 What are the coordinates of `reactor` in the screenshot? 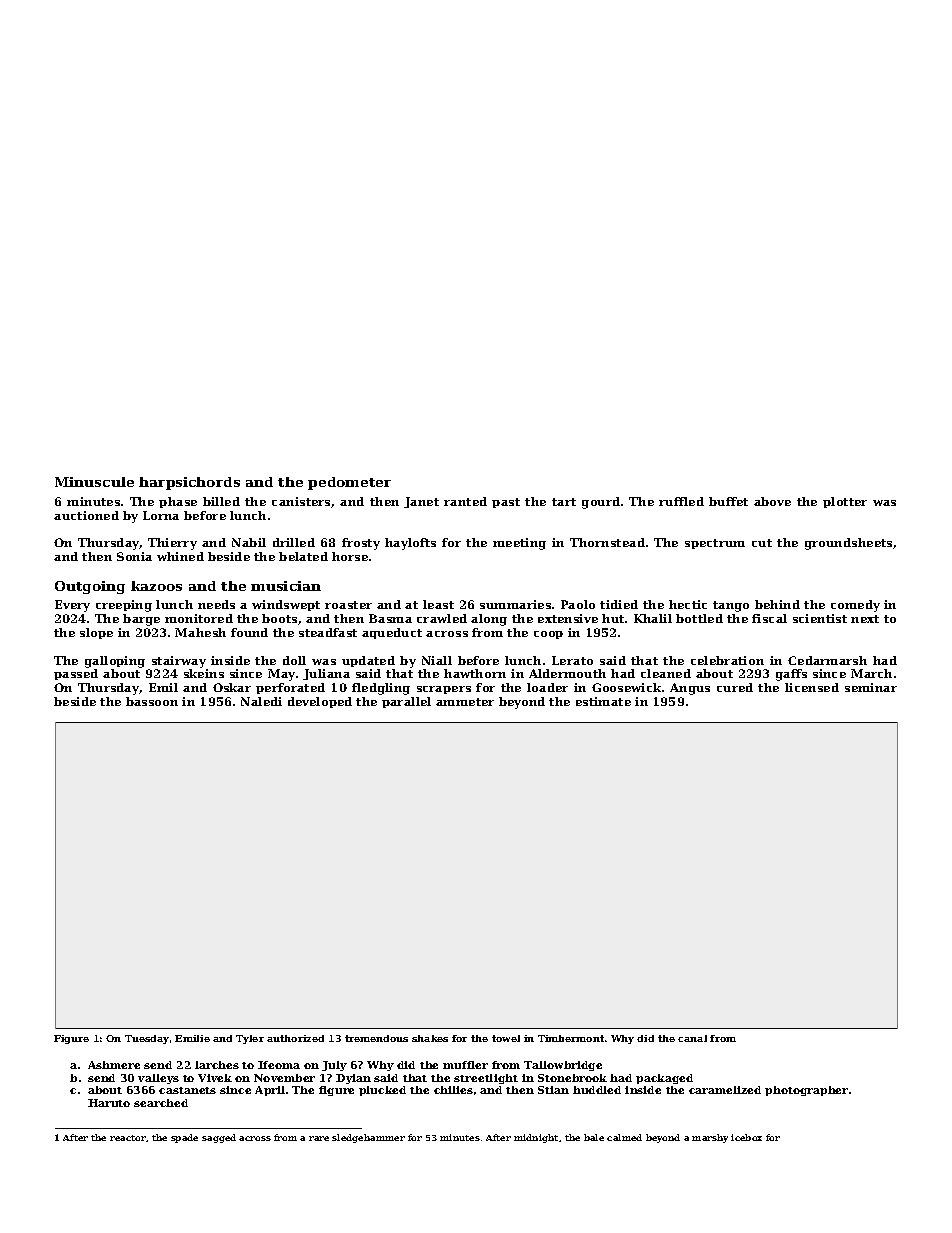 It's located at (128, 1138).
